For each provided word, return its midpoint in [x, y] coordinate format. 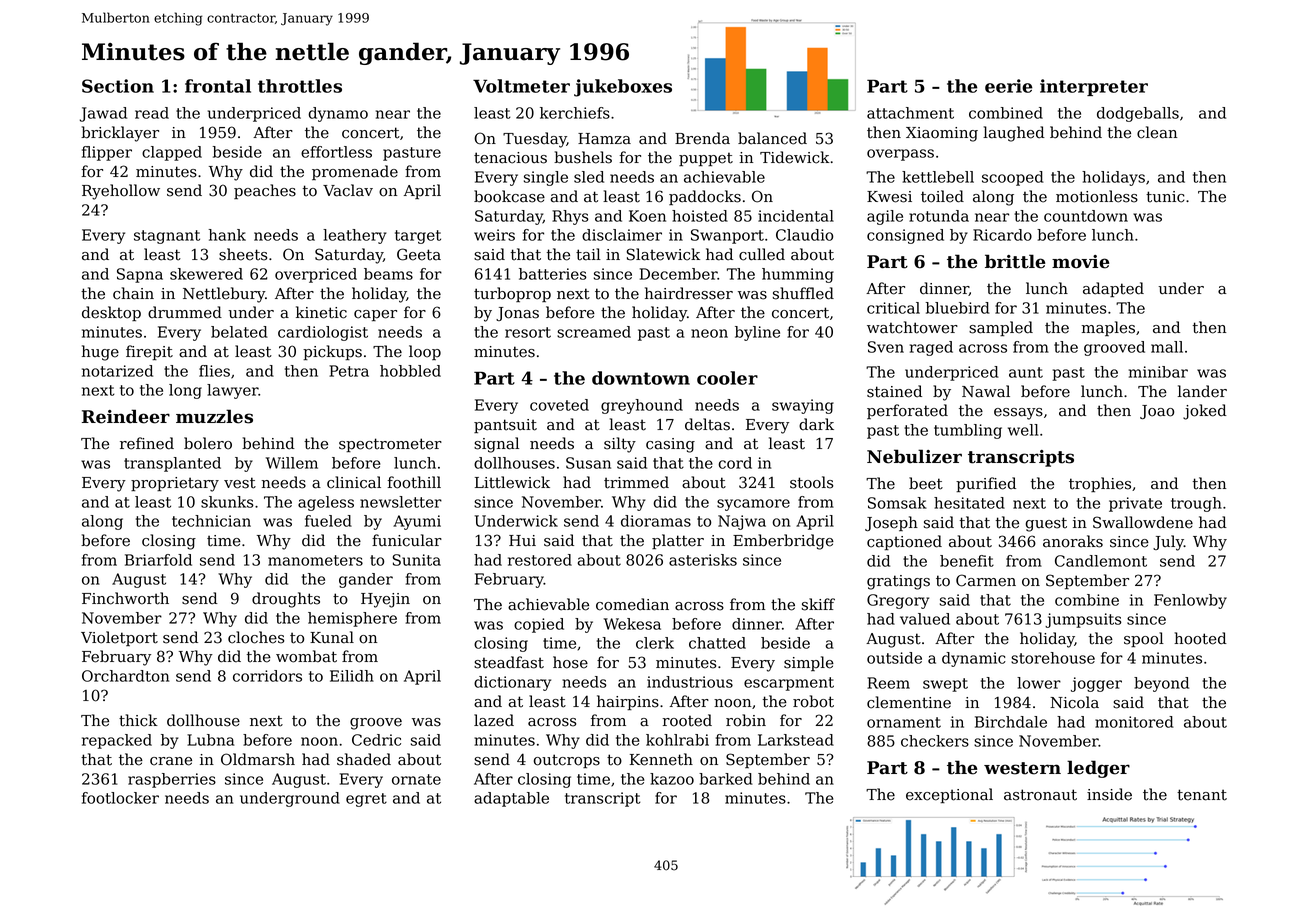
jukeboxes [623, 88]
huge [100, 353]
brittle [1015, 261]
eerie [1009, 86]
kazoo [672, 779]
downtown [641, 378]
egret [366, 800]
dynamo [338, 114]
